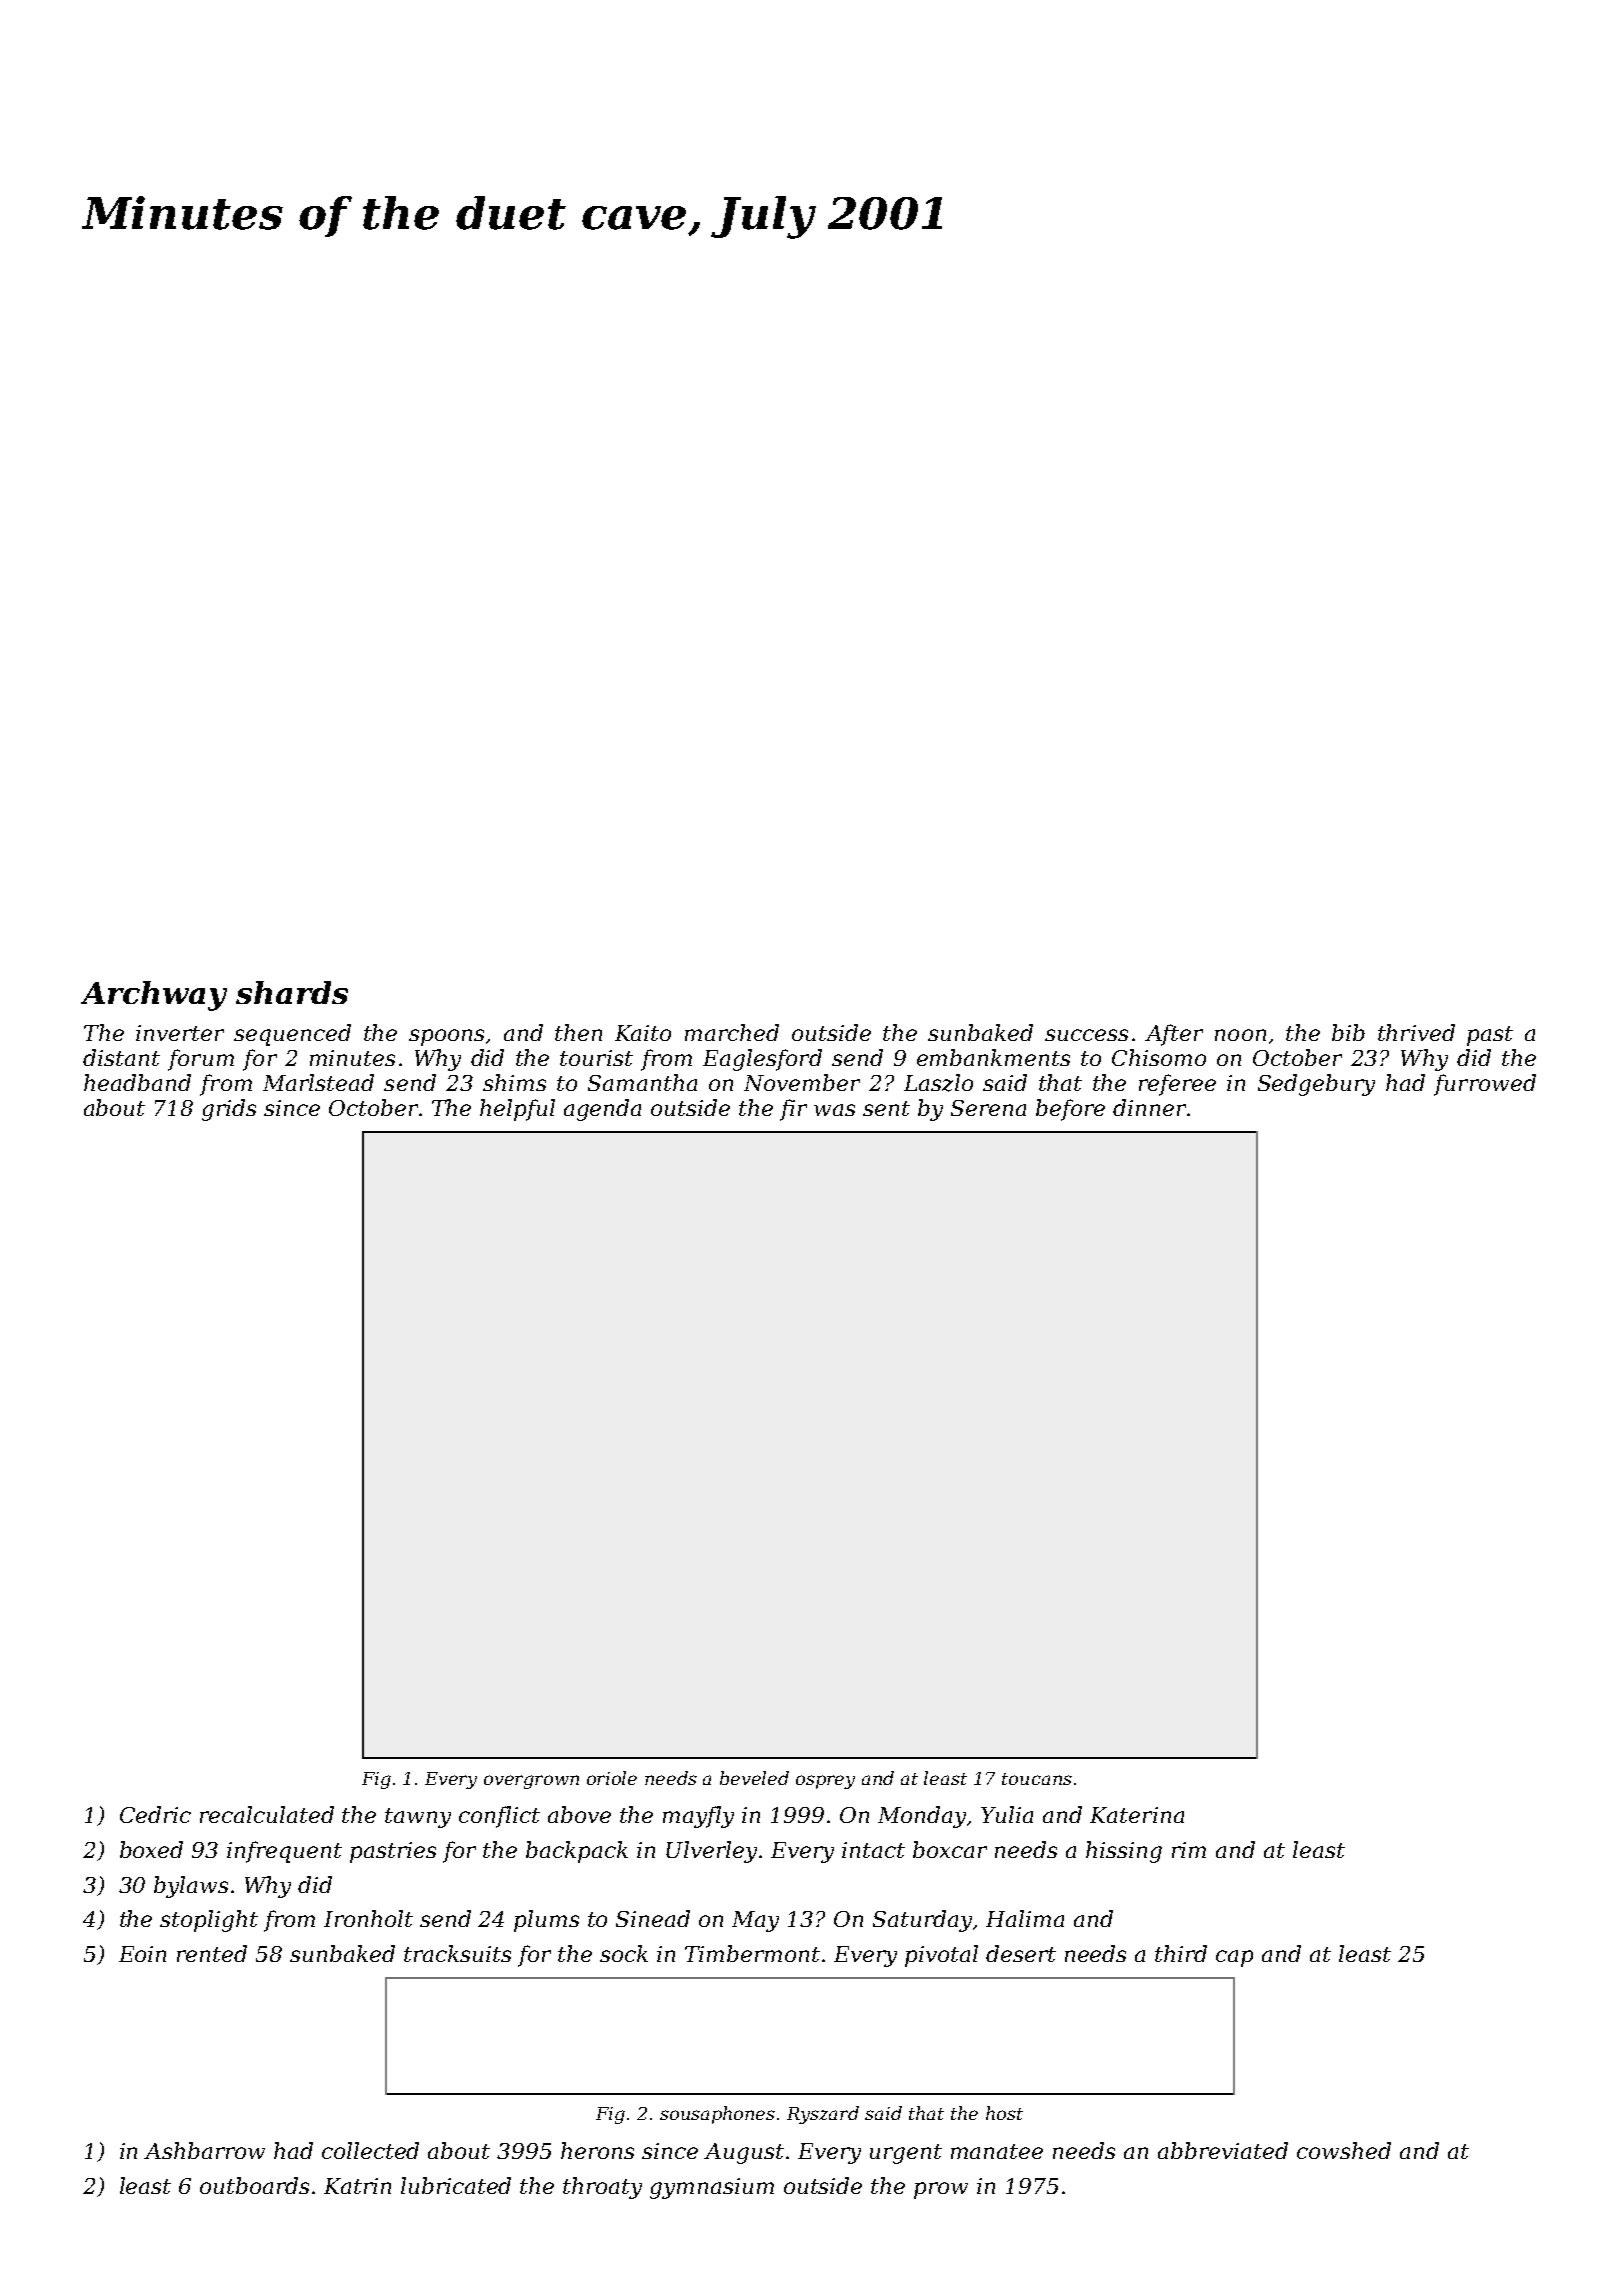  I want to click on overgrown, so click(531, 1782).
